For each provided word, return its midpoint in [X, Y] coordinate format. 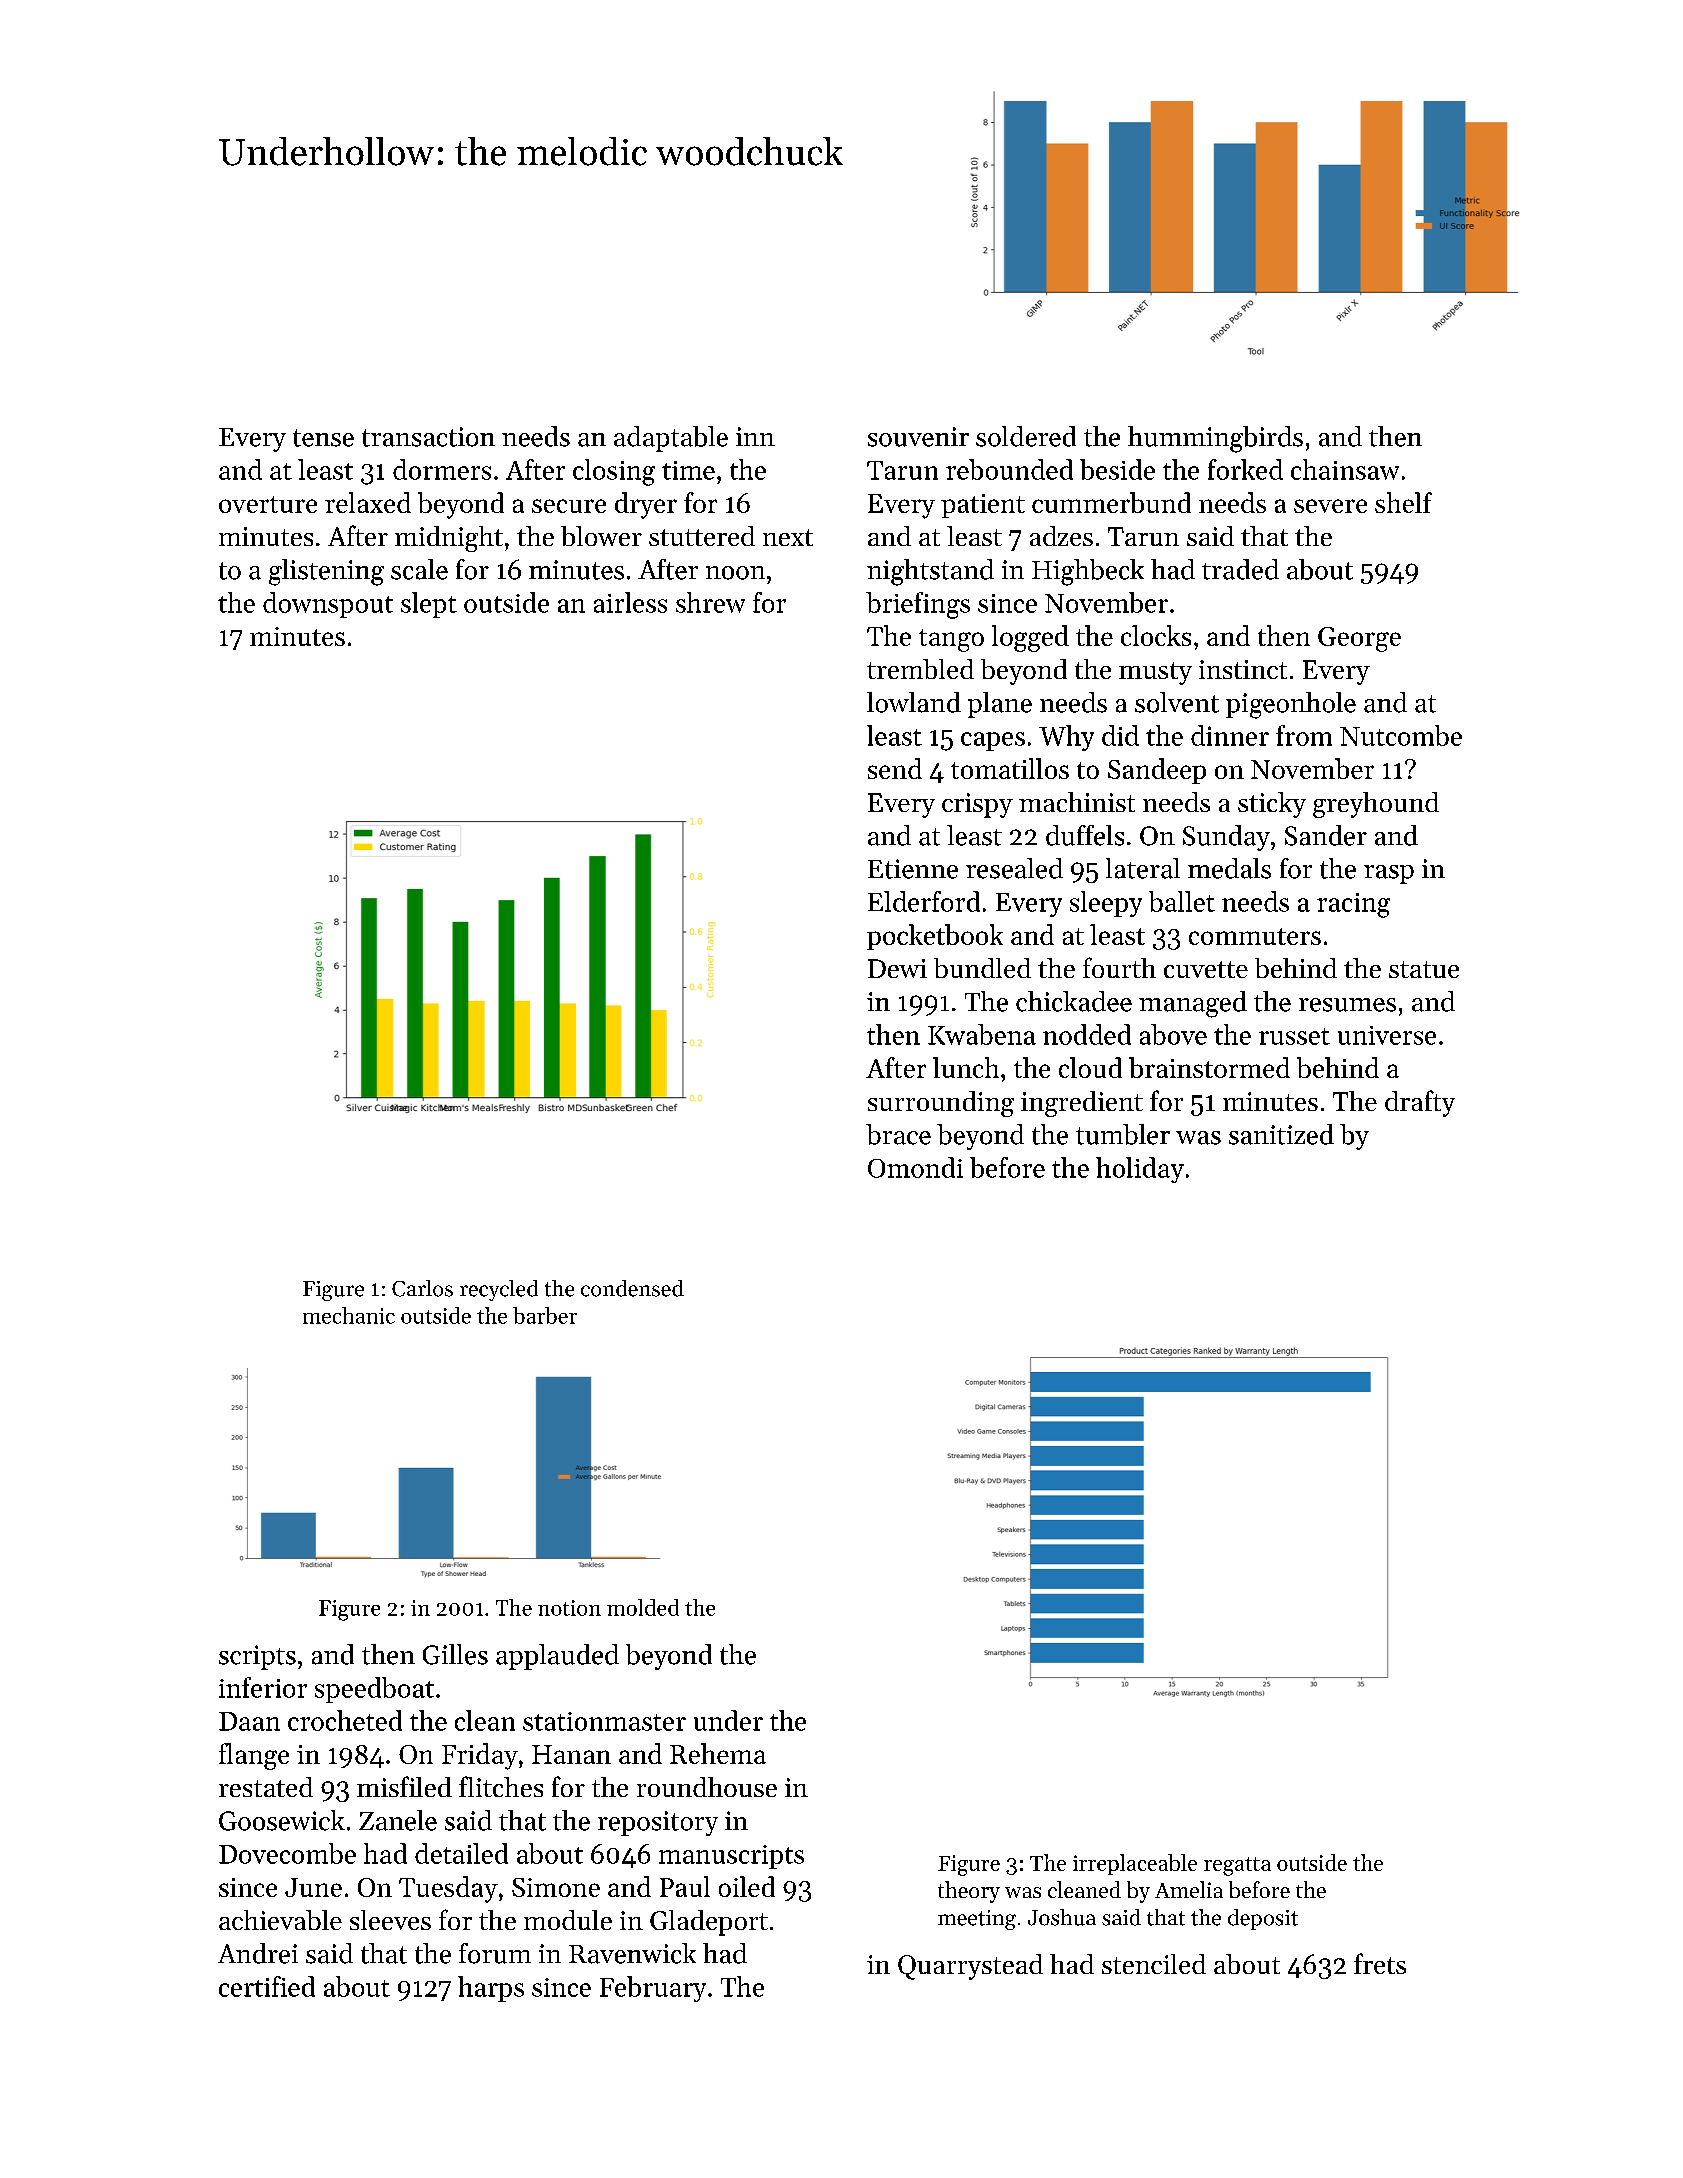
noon [735, 573]
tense [323, 438]
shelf [1403, 502]
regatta [1237, 1866]
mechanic [349, 1315]
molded [643, 1607]
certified [267, 1986]
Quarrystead [970, 1967]
